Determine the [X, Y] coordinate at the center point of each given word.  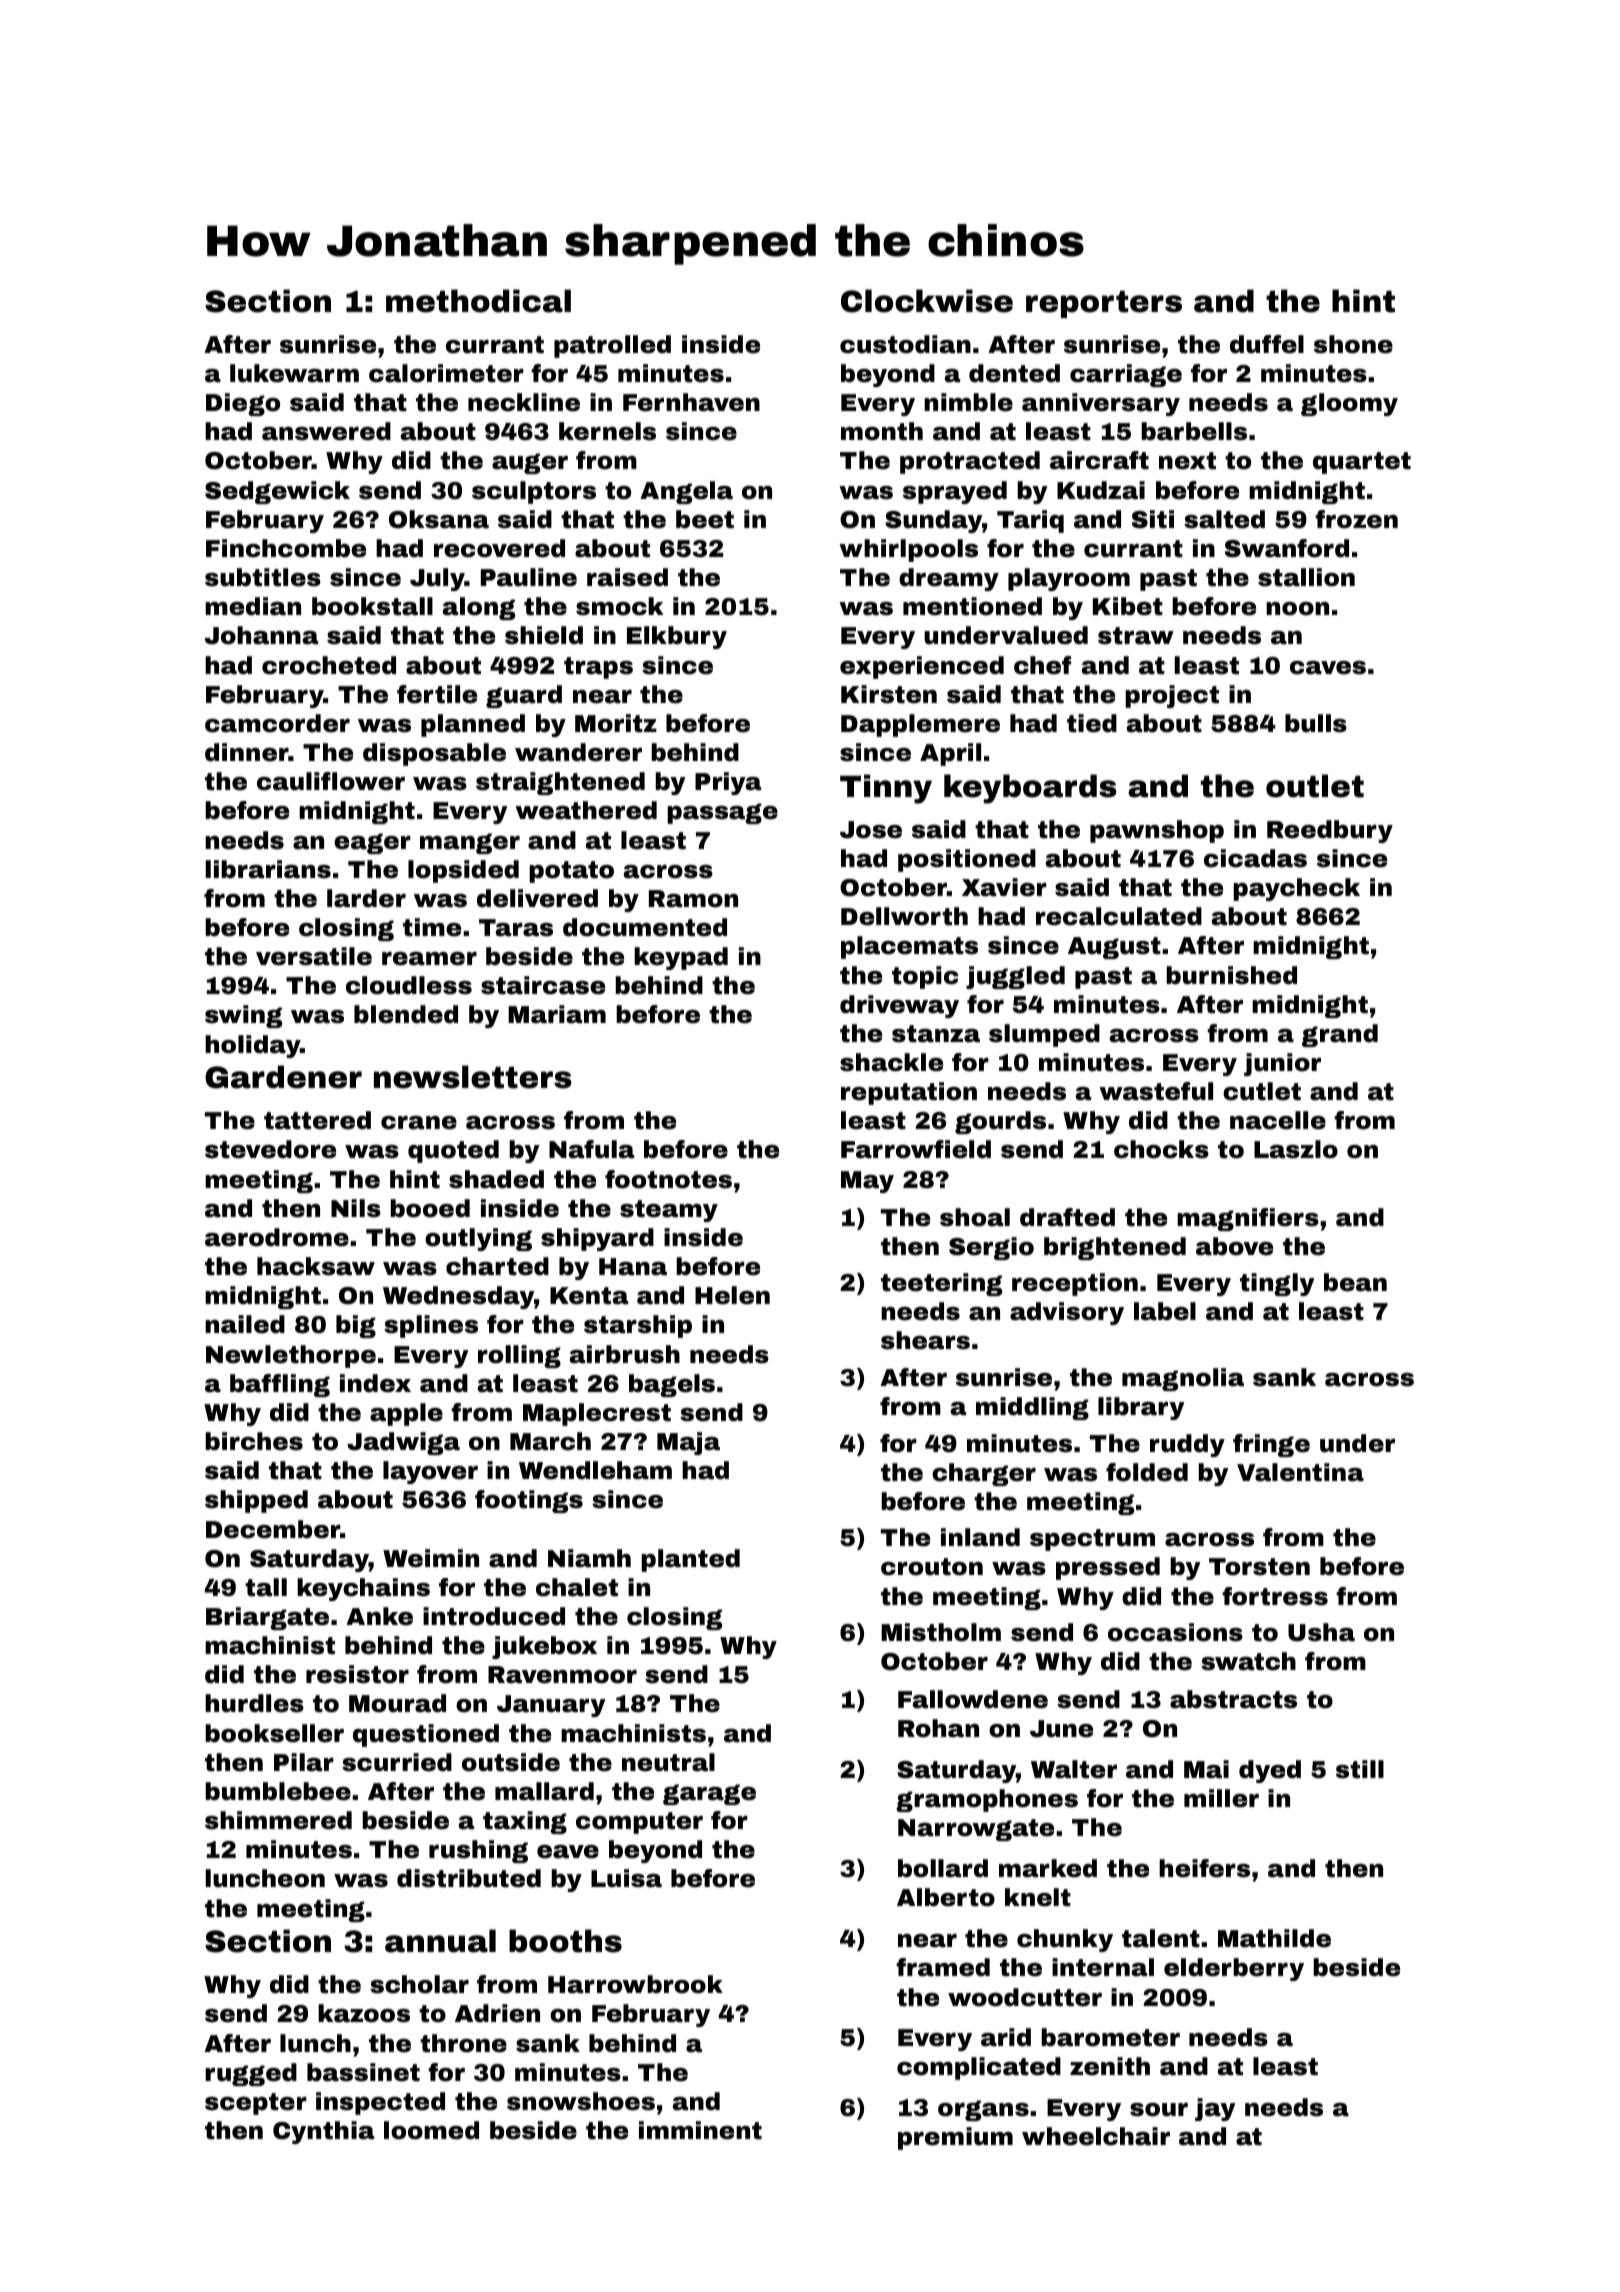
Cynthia [323, 2132]
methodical [478, 301]
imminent [700, 2130]
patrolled [612, 346]
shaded [496, 1179]
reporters [1104, 304]
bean [1355, 1282]
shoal [975, 1217]
